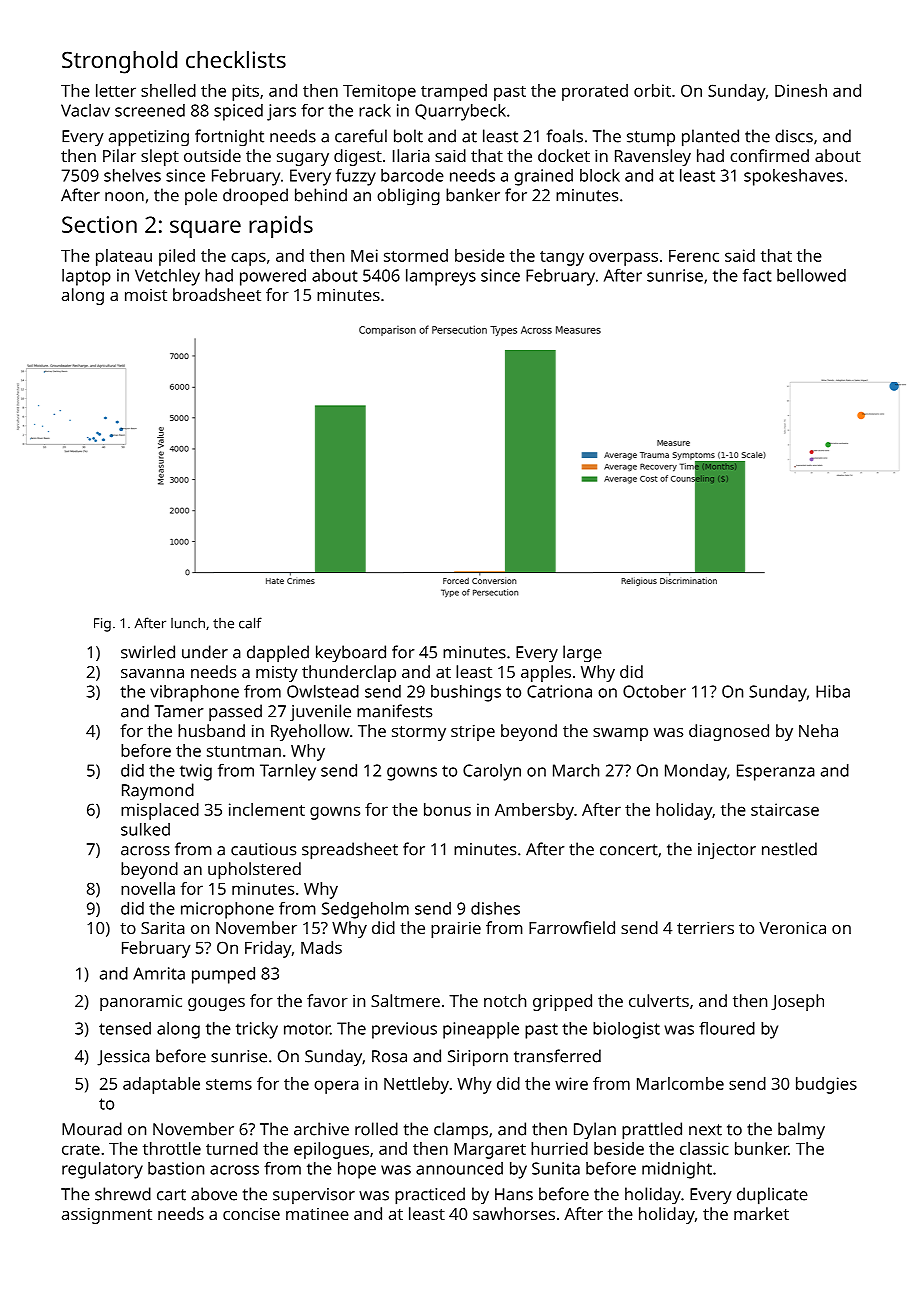  I want to click on broadsheet, so click(217, 294).
